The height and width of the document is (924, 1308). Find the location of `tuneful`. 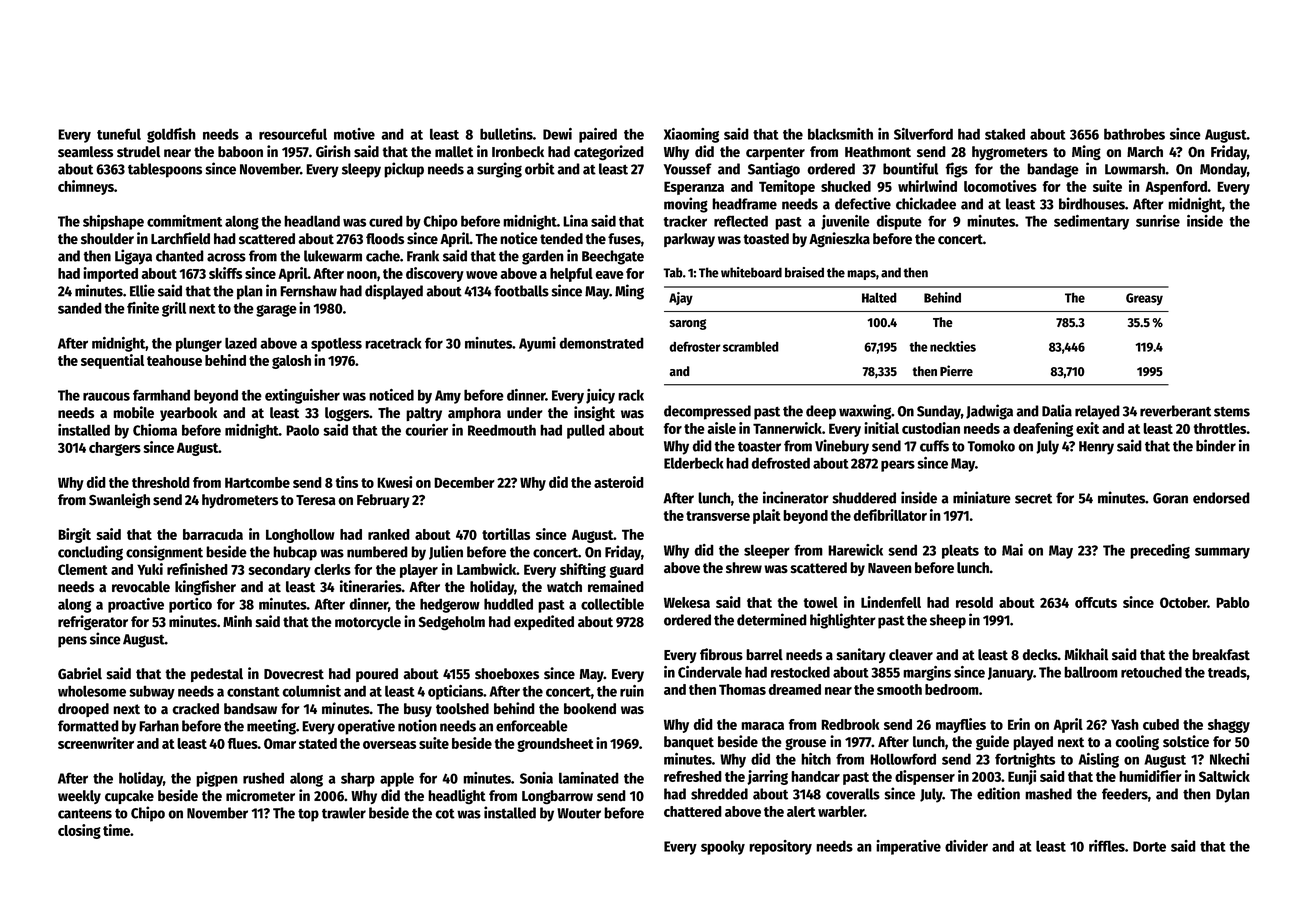

tuneful is located at coordinates (119, 134).
